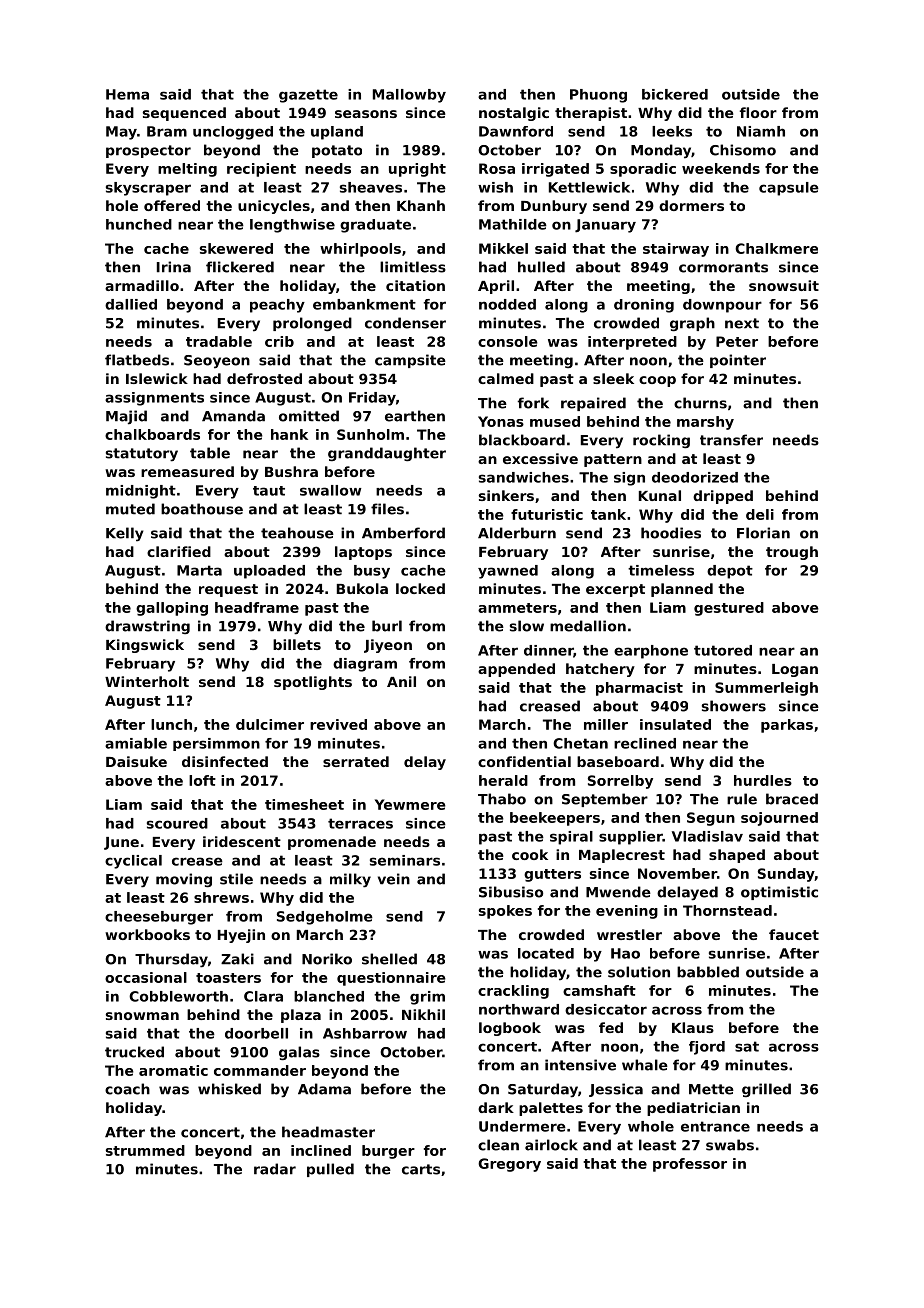 The image size is (924, 1308). I want to click on floor, so click(758, 112).
